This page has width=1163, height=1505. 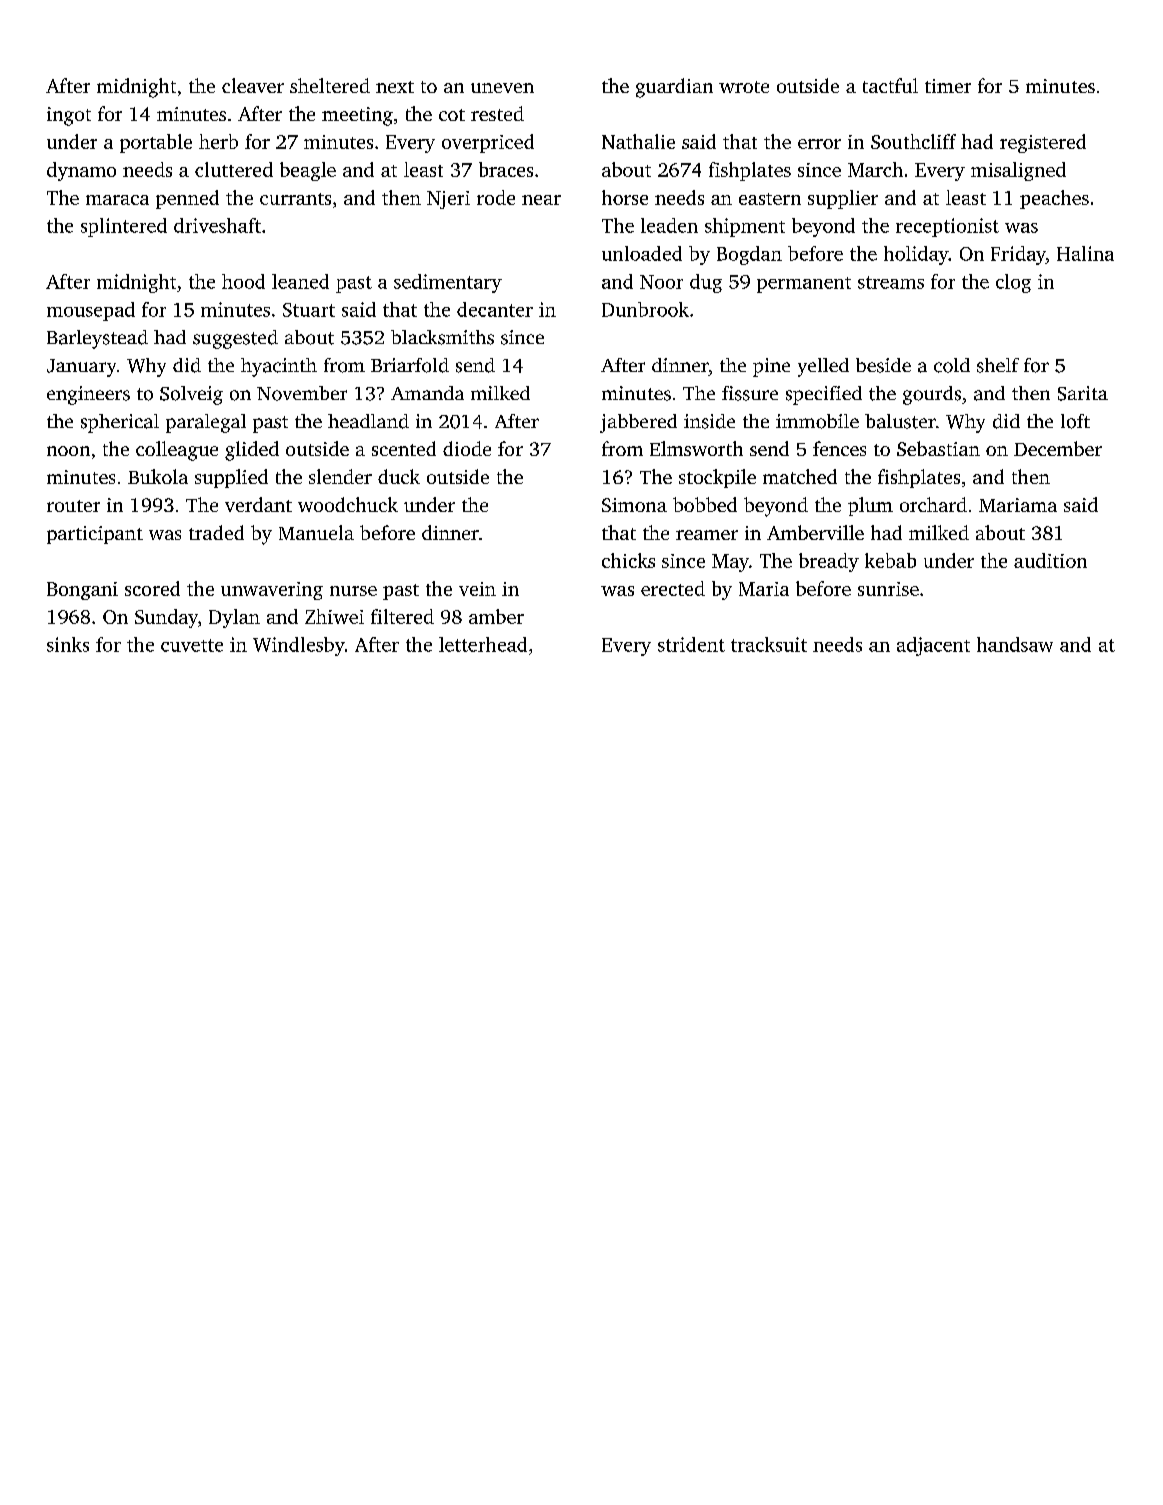 I want to click on Simona, so click(x=634, y=505).
